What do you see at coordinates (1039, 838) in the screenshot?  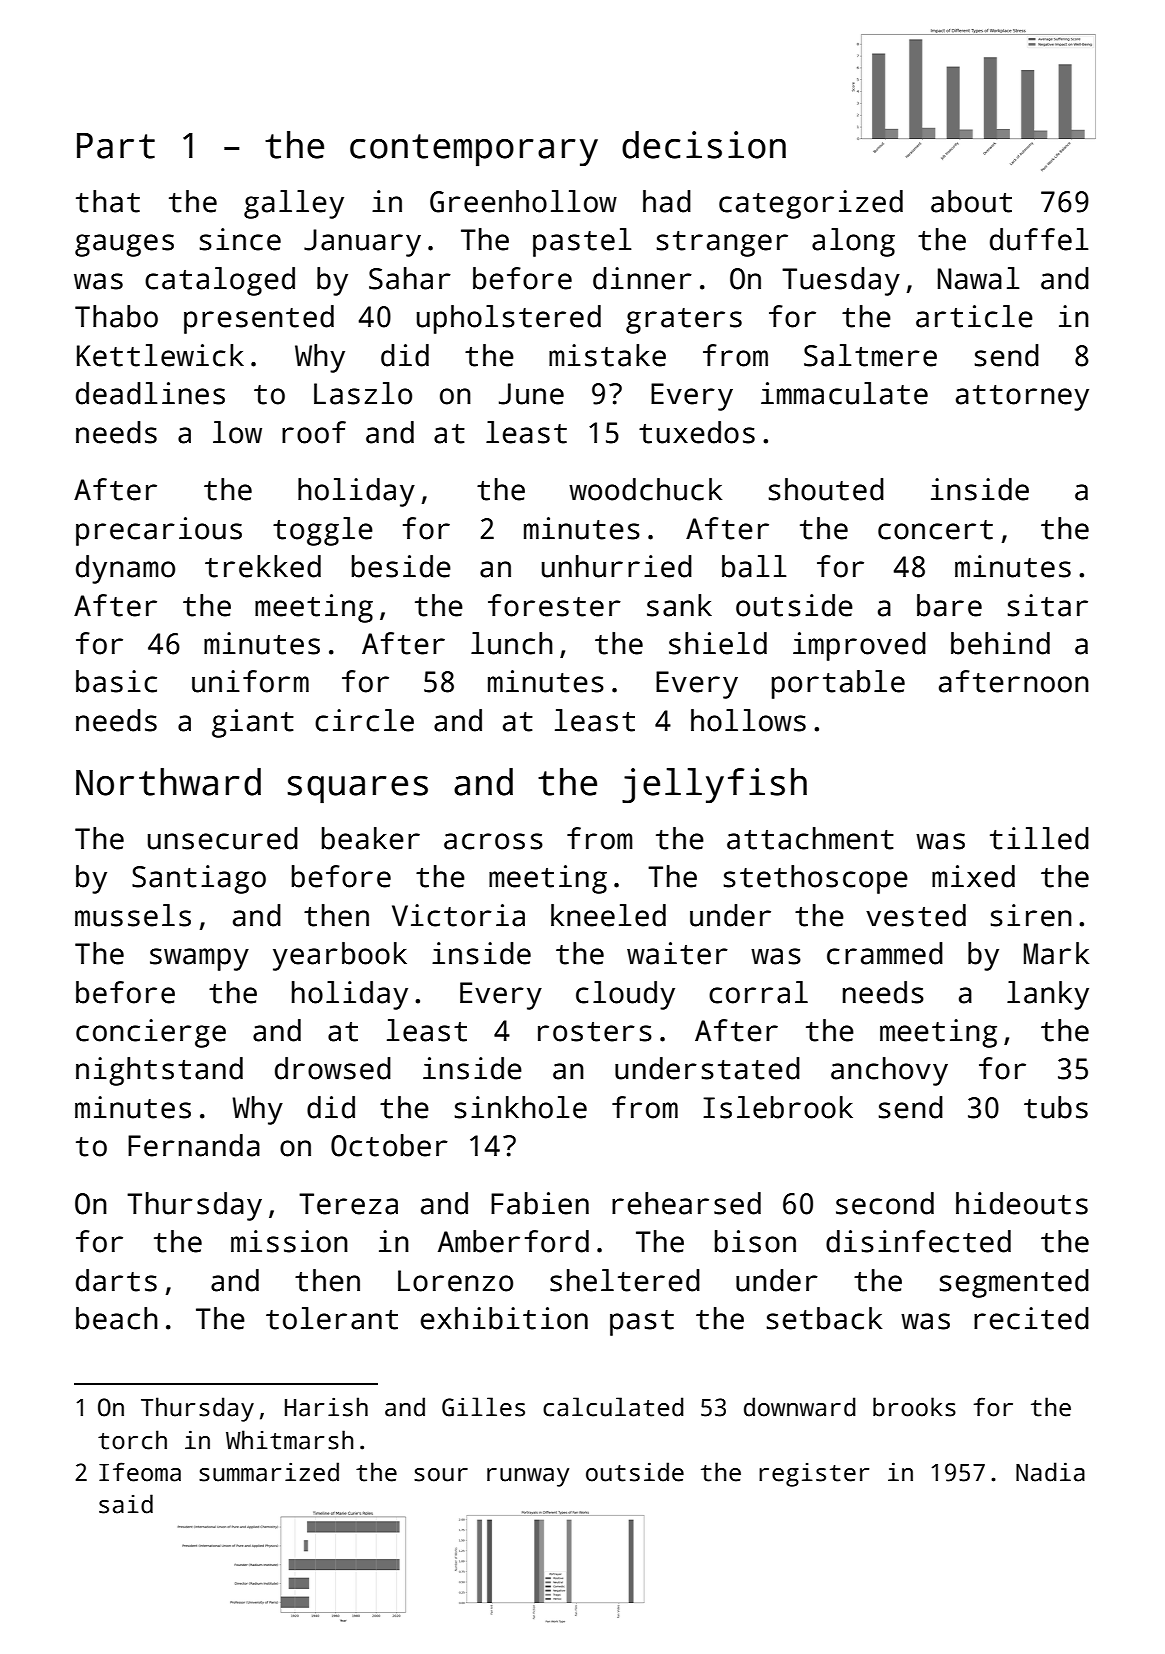 I see `tilled` at bounding box center [1039, 838].
